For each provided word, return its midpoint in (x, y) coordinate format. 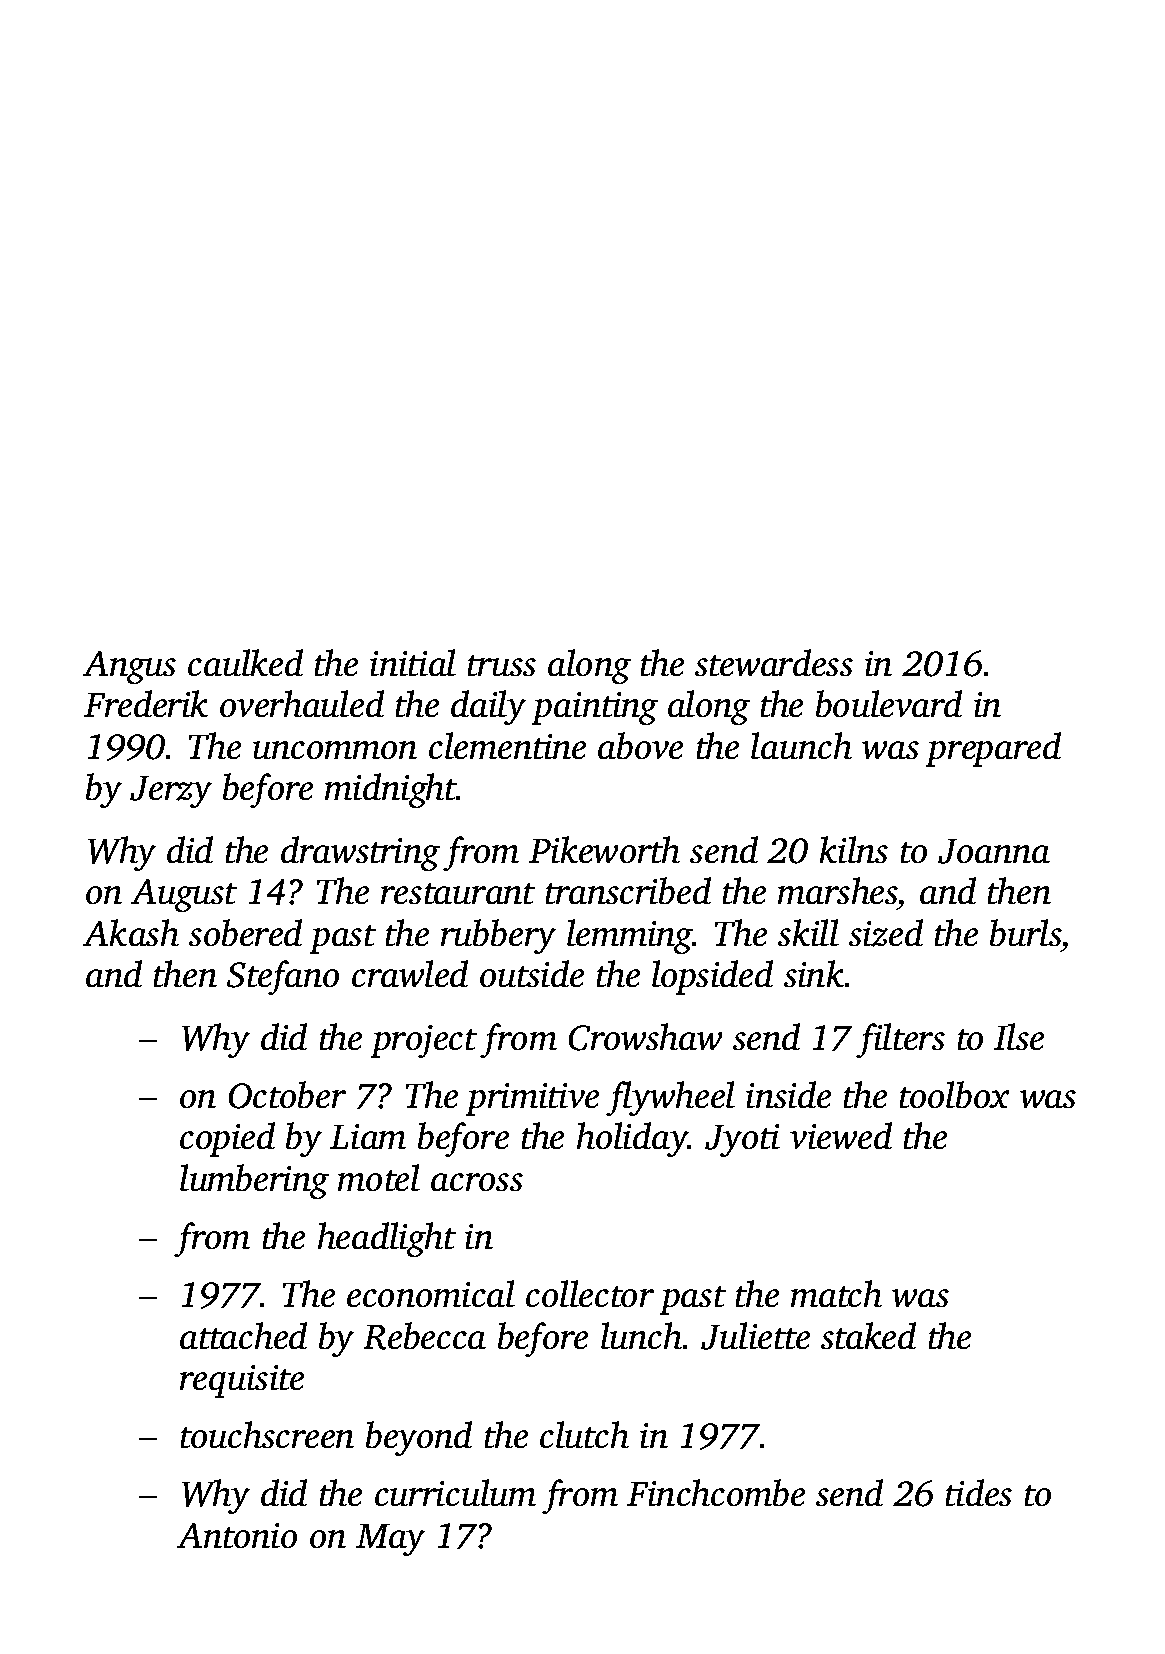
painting (595, 708)
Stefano (283, 977)
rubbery (498, 936)
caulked (245, 662)
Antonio (237, 1535)
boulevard (889, 703)
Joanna (994, 851)
